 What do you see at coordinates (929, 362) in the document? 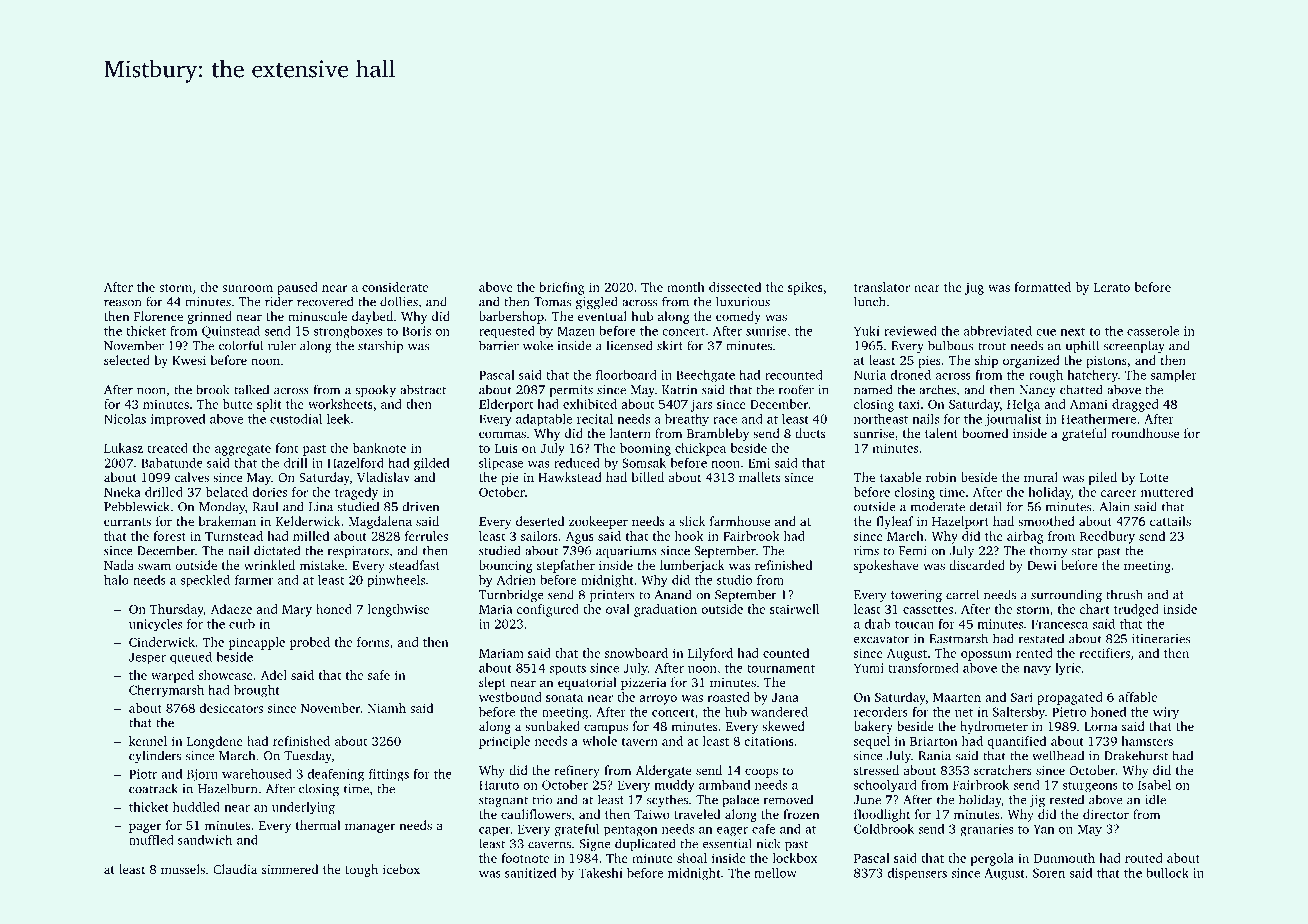
I see `pies` at bounding box center [929, 362].
